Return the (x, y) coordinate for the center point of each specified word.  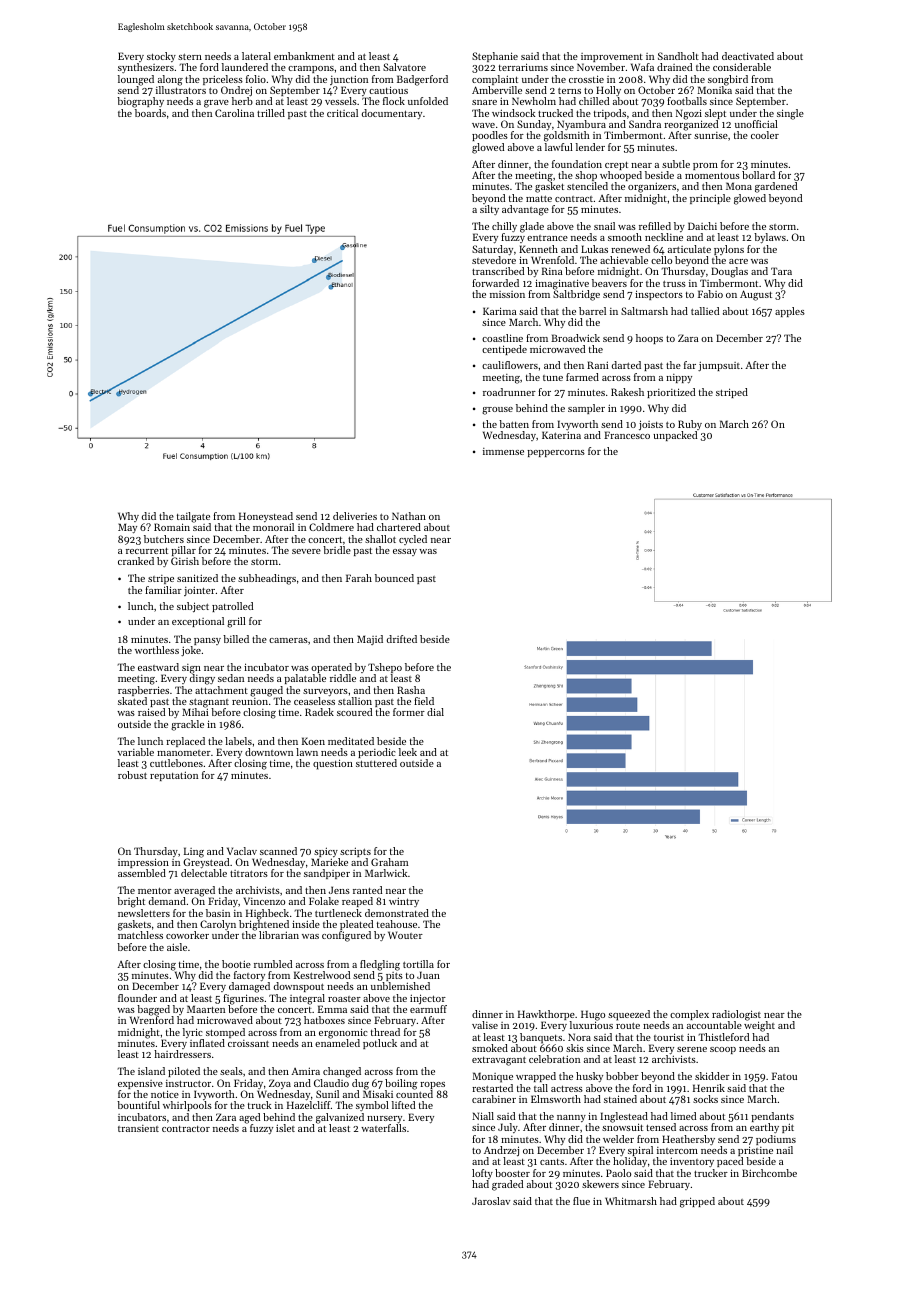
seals (231, 1071)
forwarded (495, 283)
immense (503, 451)
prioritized (671, 393)
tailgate (194, 518)
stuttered (376, 763)
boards (150, 113)
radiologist (736, 1016)
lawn (307, 752)
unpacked (675, 436)
